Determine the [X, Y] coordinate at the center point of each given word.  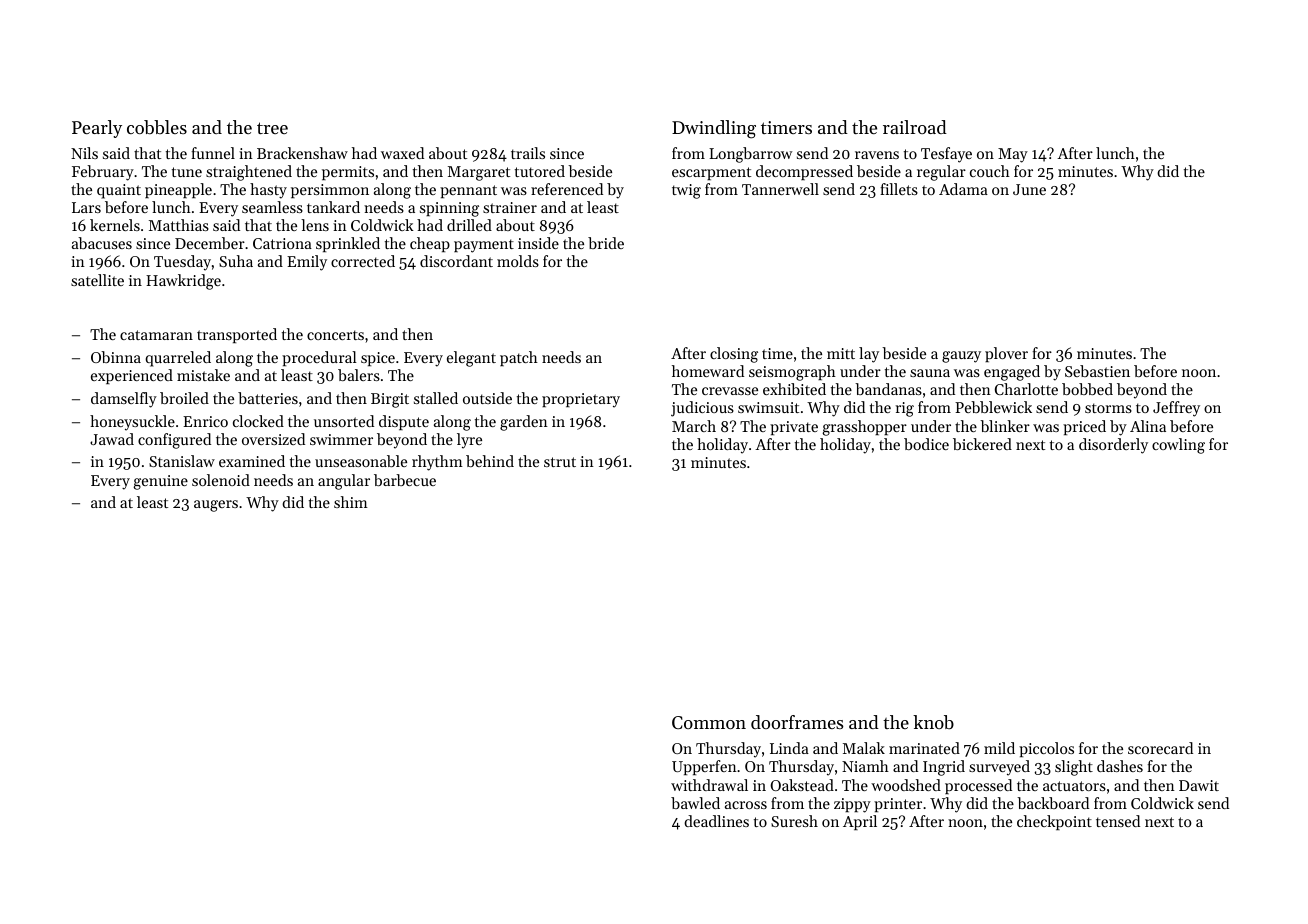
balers [359, 375]
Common [709, 722]
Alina [1148, 426]
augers [216, 506]
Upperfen [704, 767]
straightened [249, 173]
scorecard [1160, 748]
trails [528, 153]
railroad [915, 127]
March [694, 426]
